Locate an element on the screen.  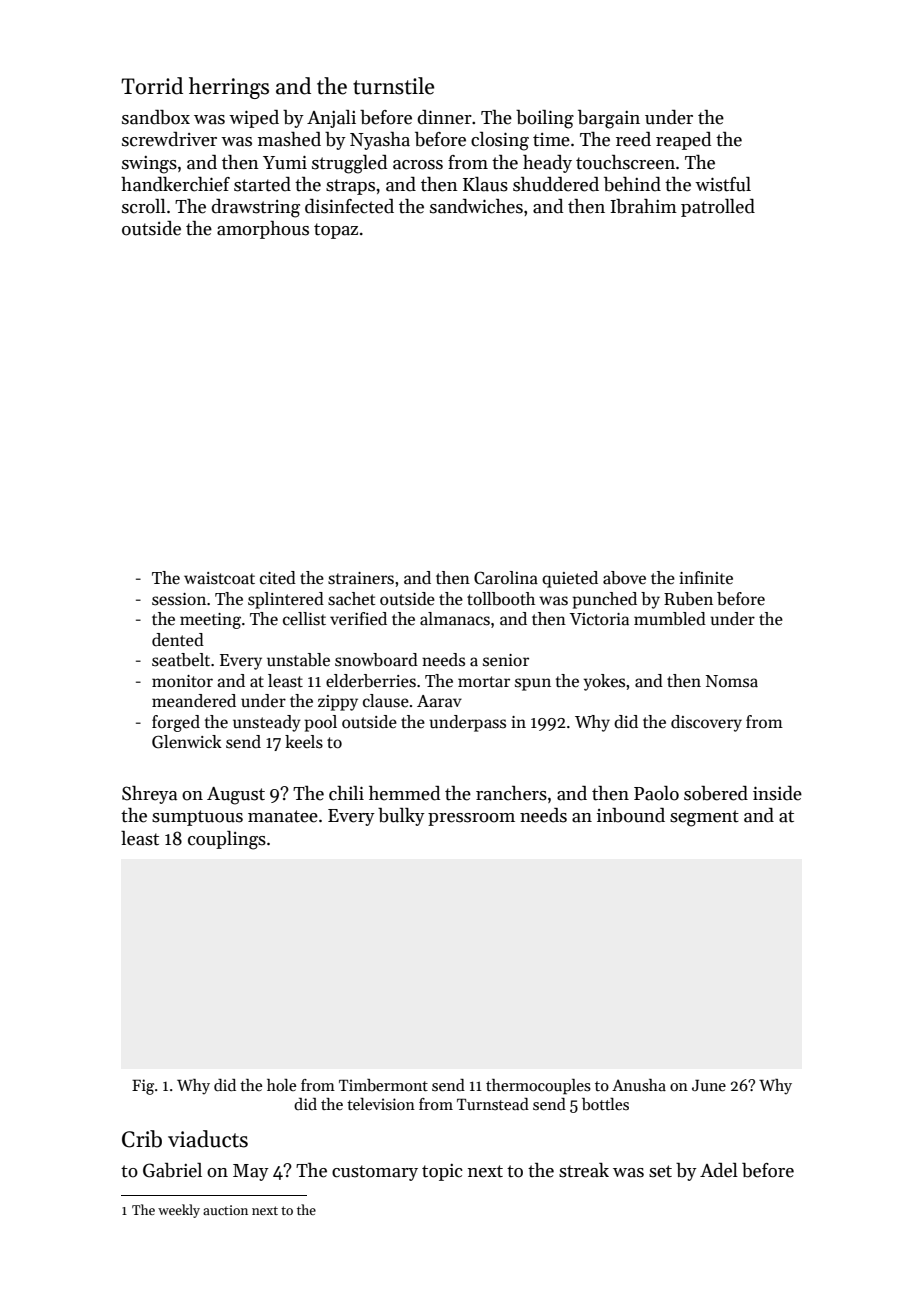
Ruben is located at coordinates (688, 599).
